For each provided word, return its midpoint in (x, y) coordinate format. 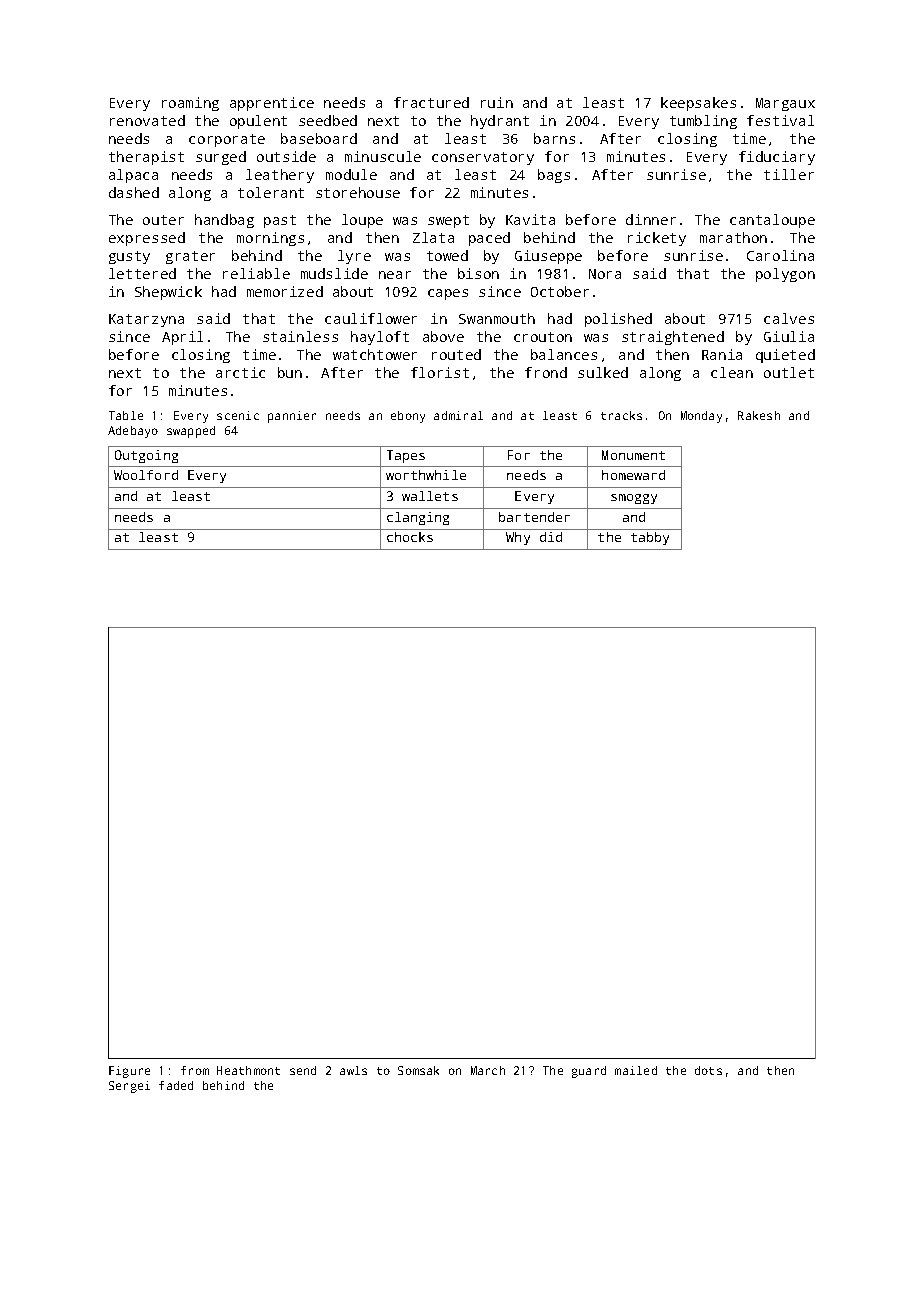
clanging (418, 518)
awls (353, 1070)
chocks (410, 537)
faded (176, 1085)
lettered (142, 273)
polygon (785, 275)
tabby (650, 538)
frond (546, 372)
